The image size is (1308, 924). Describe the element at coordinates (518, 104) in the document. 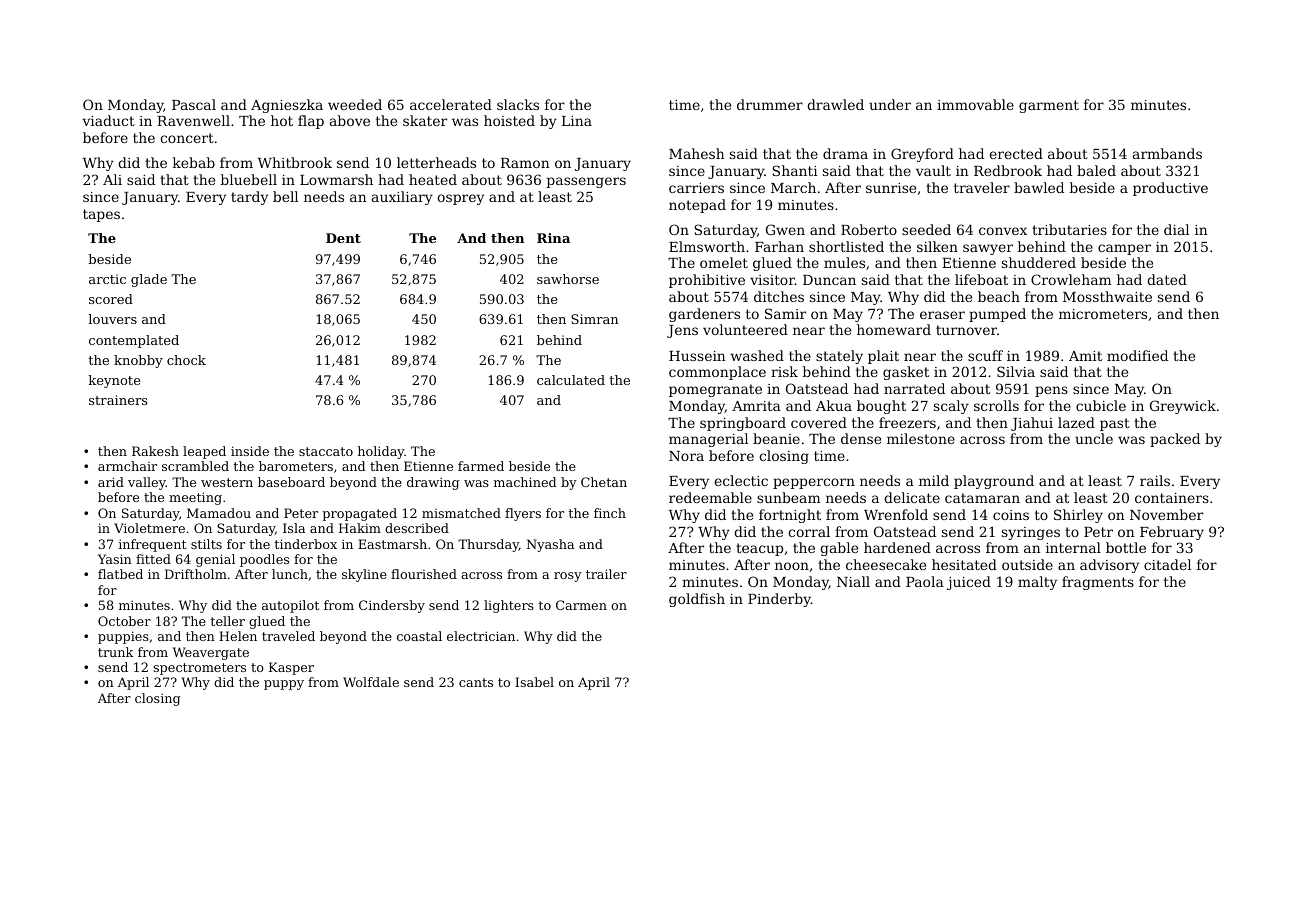

I see `slacks` at that location.
